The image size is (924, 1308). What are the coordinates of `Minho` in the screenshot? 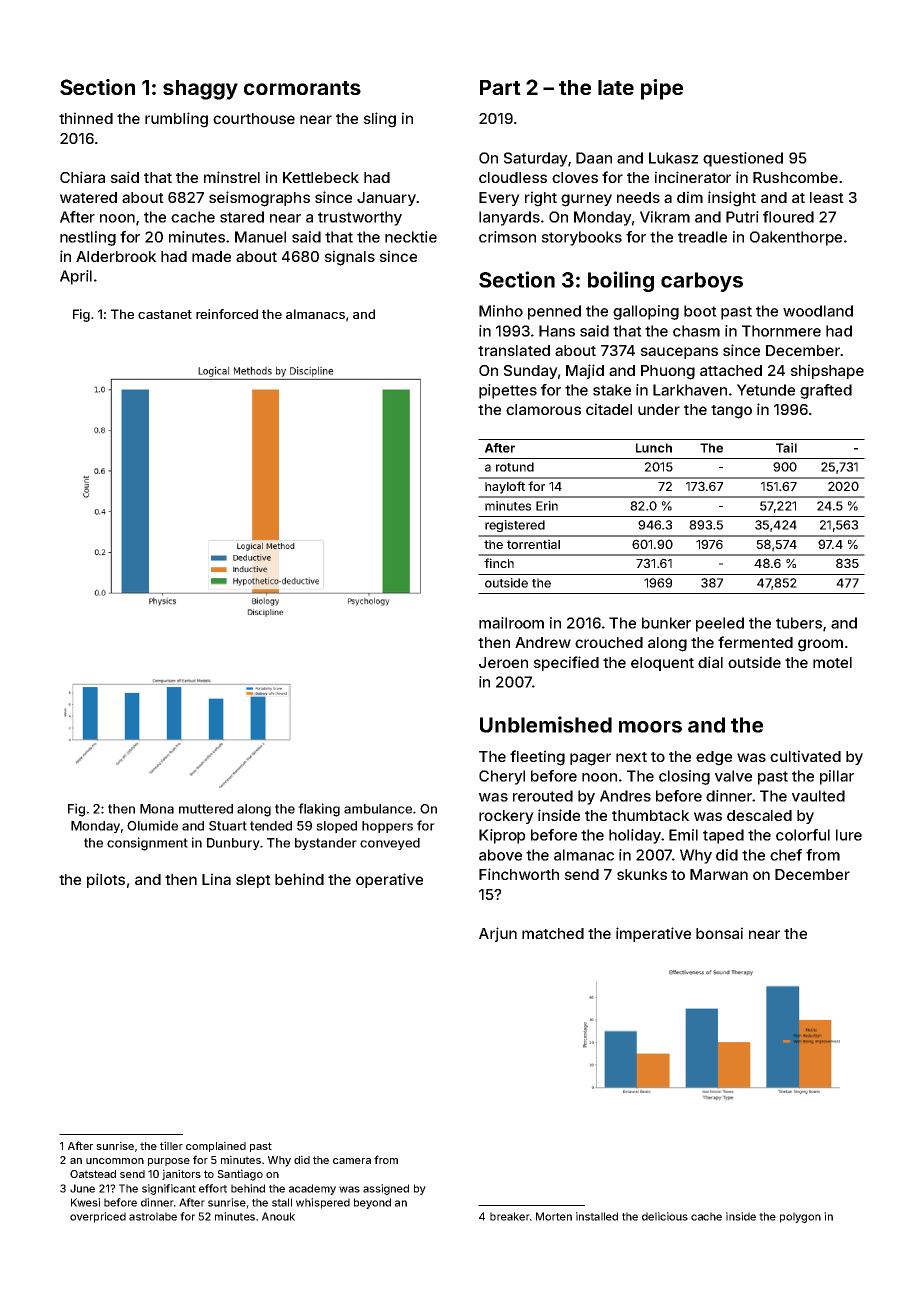 It's located at (501, 311).
